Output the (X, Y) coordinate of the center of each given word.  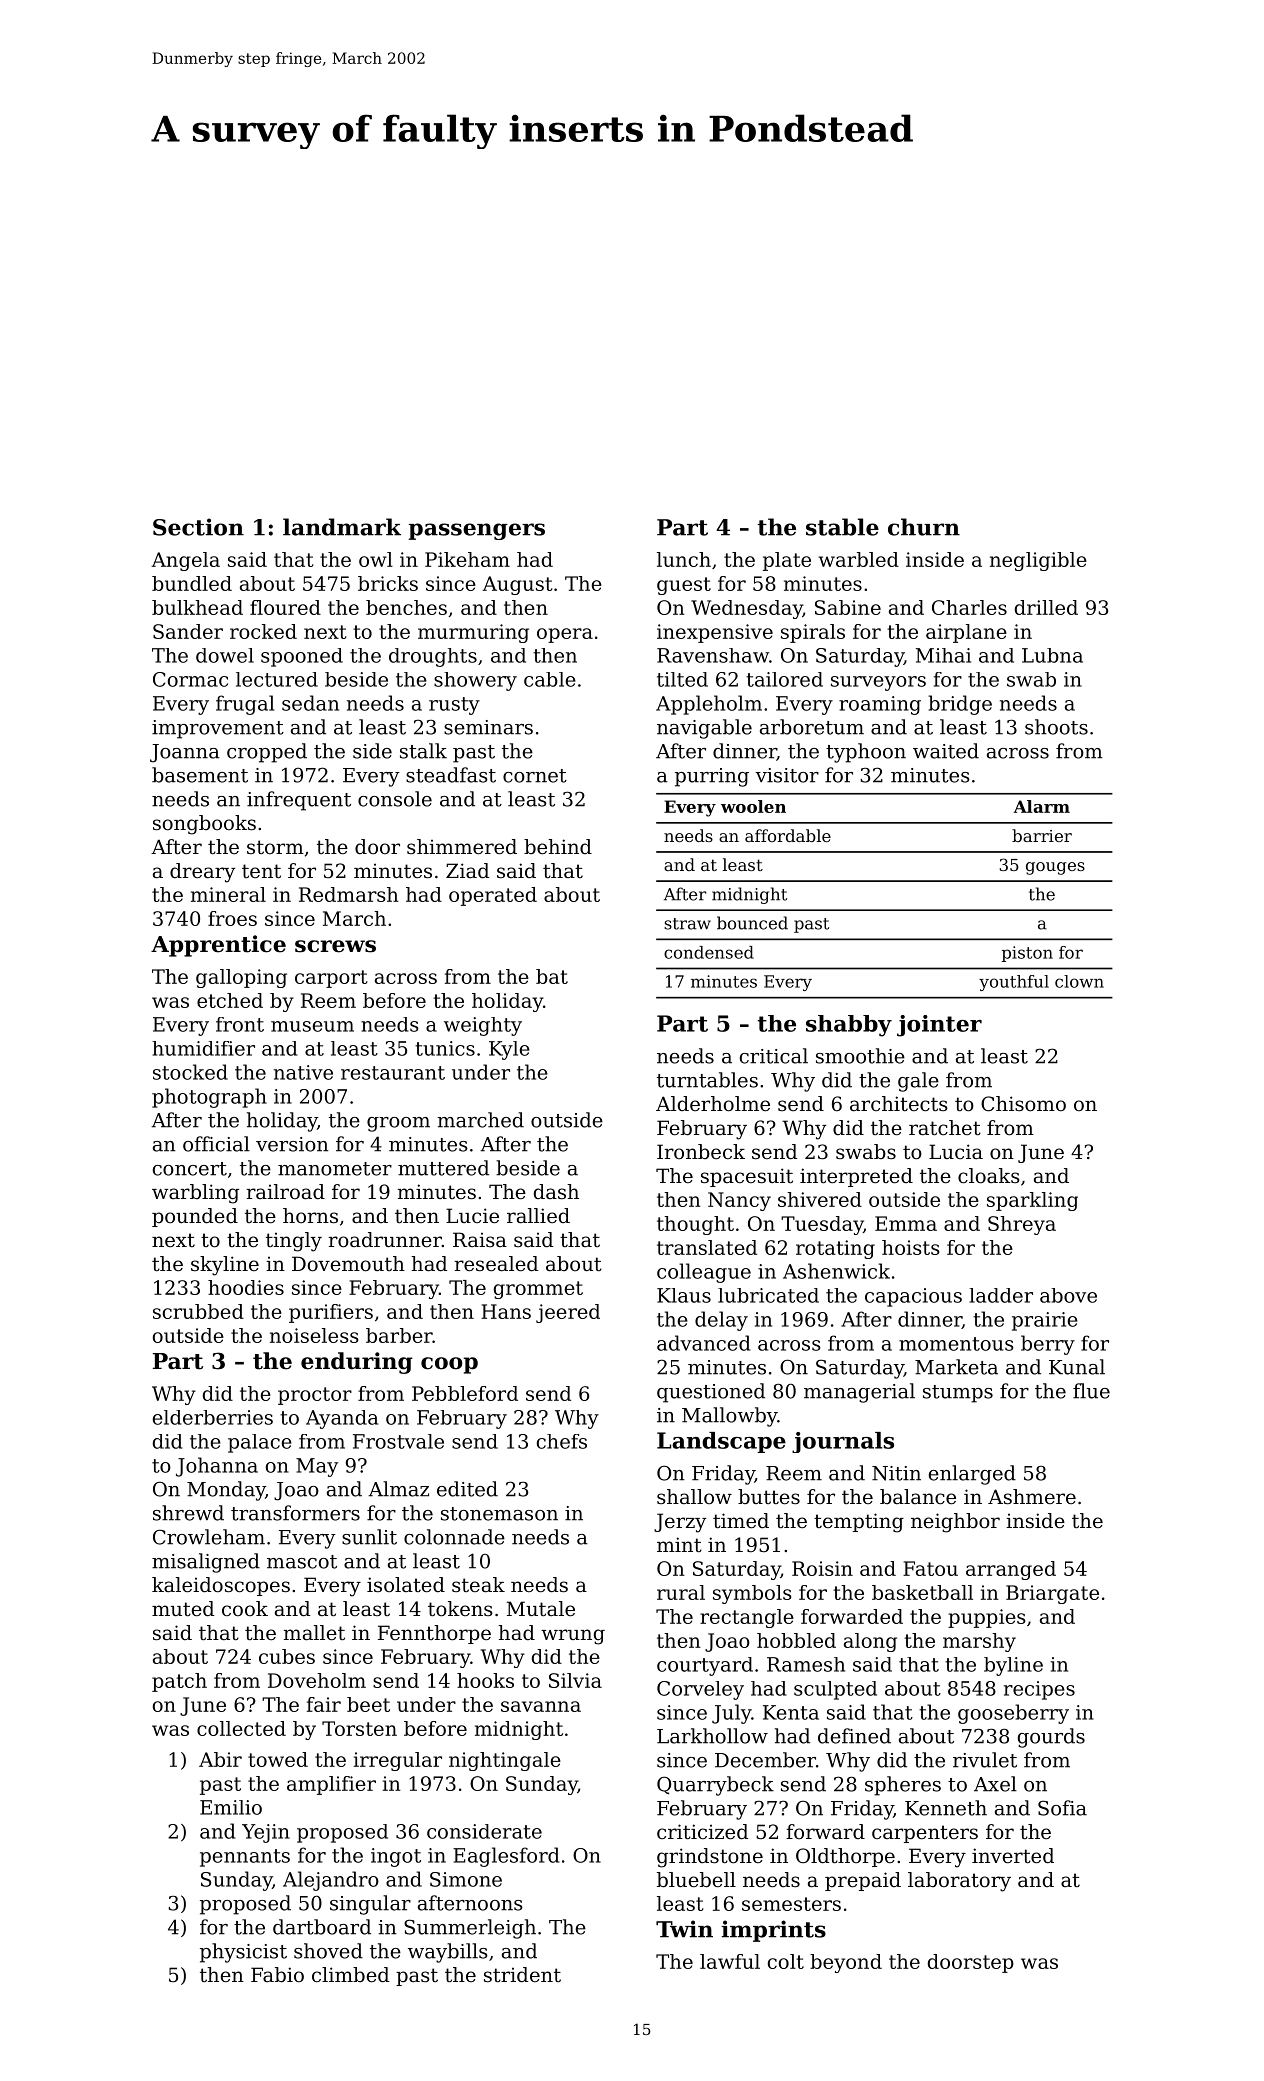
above (1068, 1295)
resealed (496, 1264)
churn (924, 527)
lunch (684, 559)
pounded (195, 1217)
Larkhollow (712, 1736)
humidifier (203, 1048)
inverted (1013, 1856)
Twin (684, 1929)
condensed (709, 952)
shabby (849, 1026)
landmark (342, 527)
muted (183, 1609)
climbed (350, 1975)
